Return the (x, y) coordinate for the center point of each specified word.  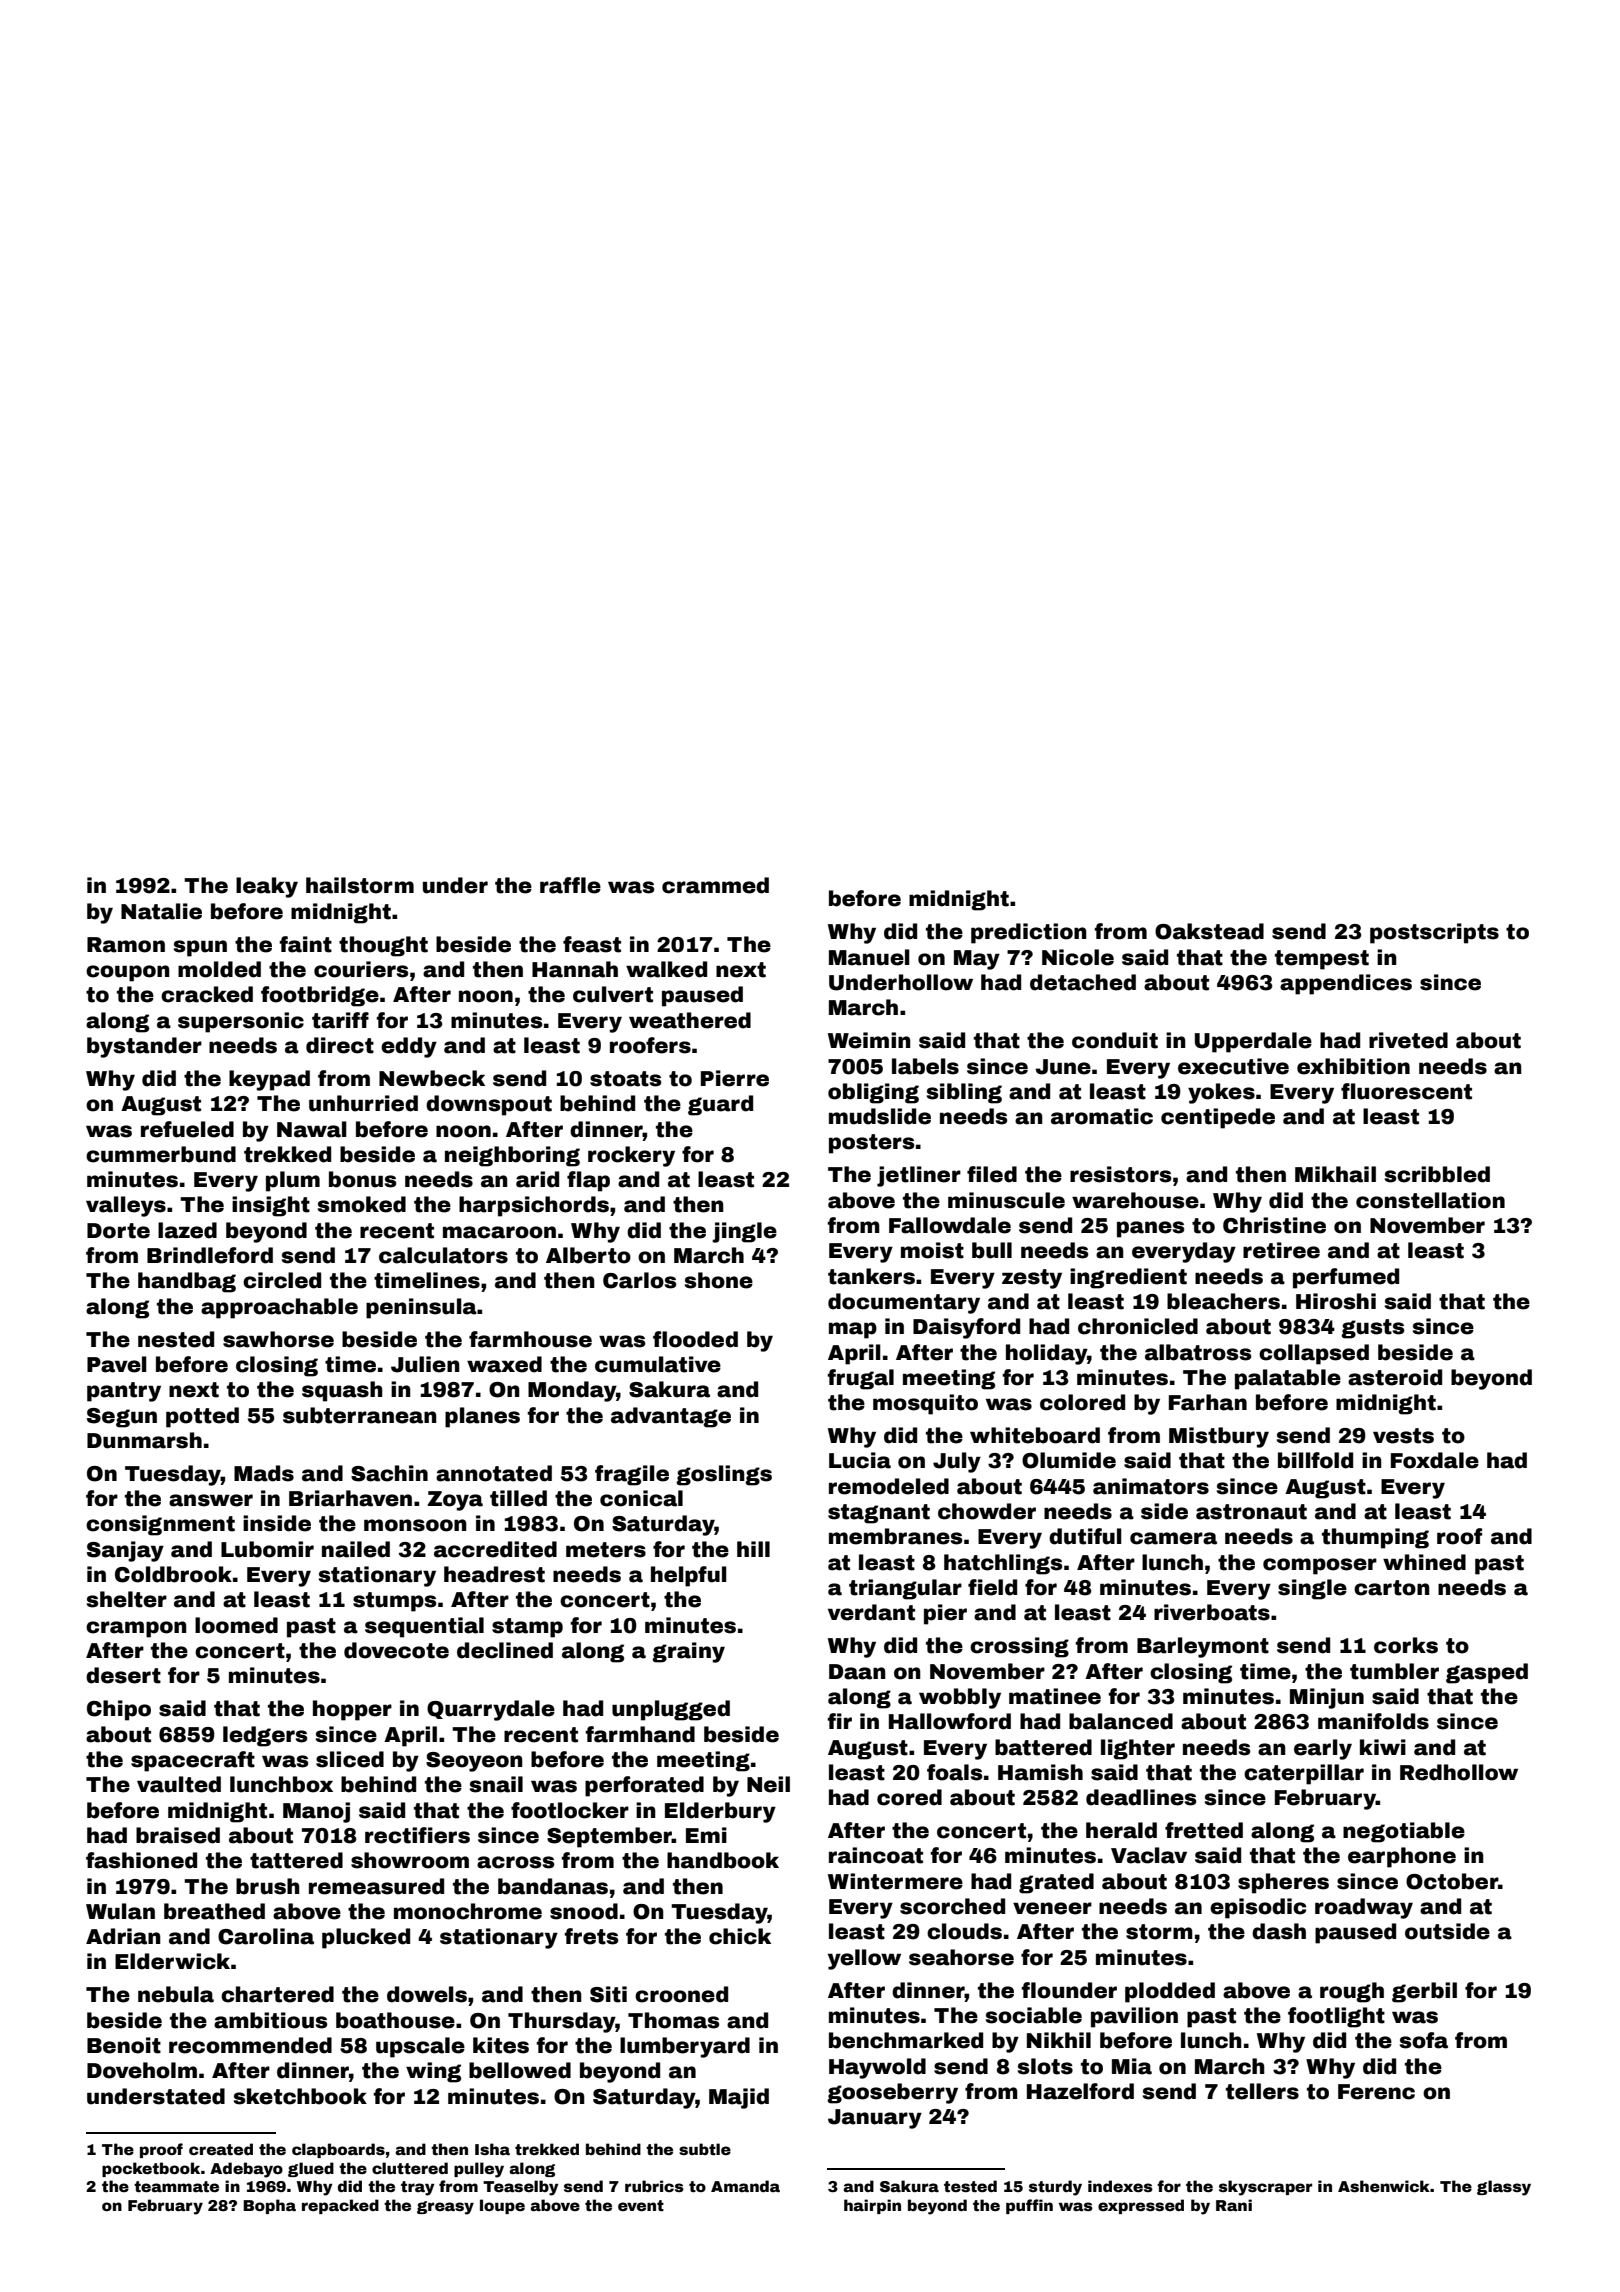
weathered (690, 1020)
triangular (905, 1589)
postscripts (1434, 933)
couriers (361, 969)
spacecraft (193, 1761)
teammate (176, 2186)
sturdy (1055, 2188)
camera (1173, 1538)
